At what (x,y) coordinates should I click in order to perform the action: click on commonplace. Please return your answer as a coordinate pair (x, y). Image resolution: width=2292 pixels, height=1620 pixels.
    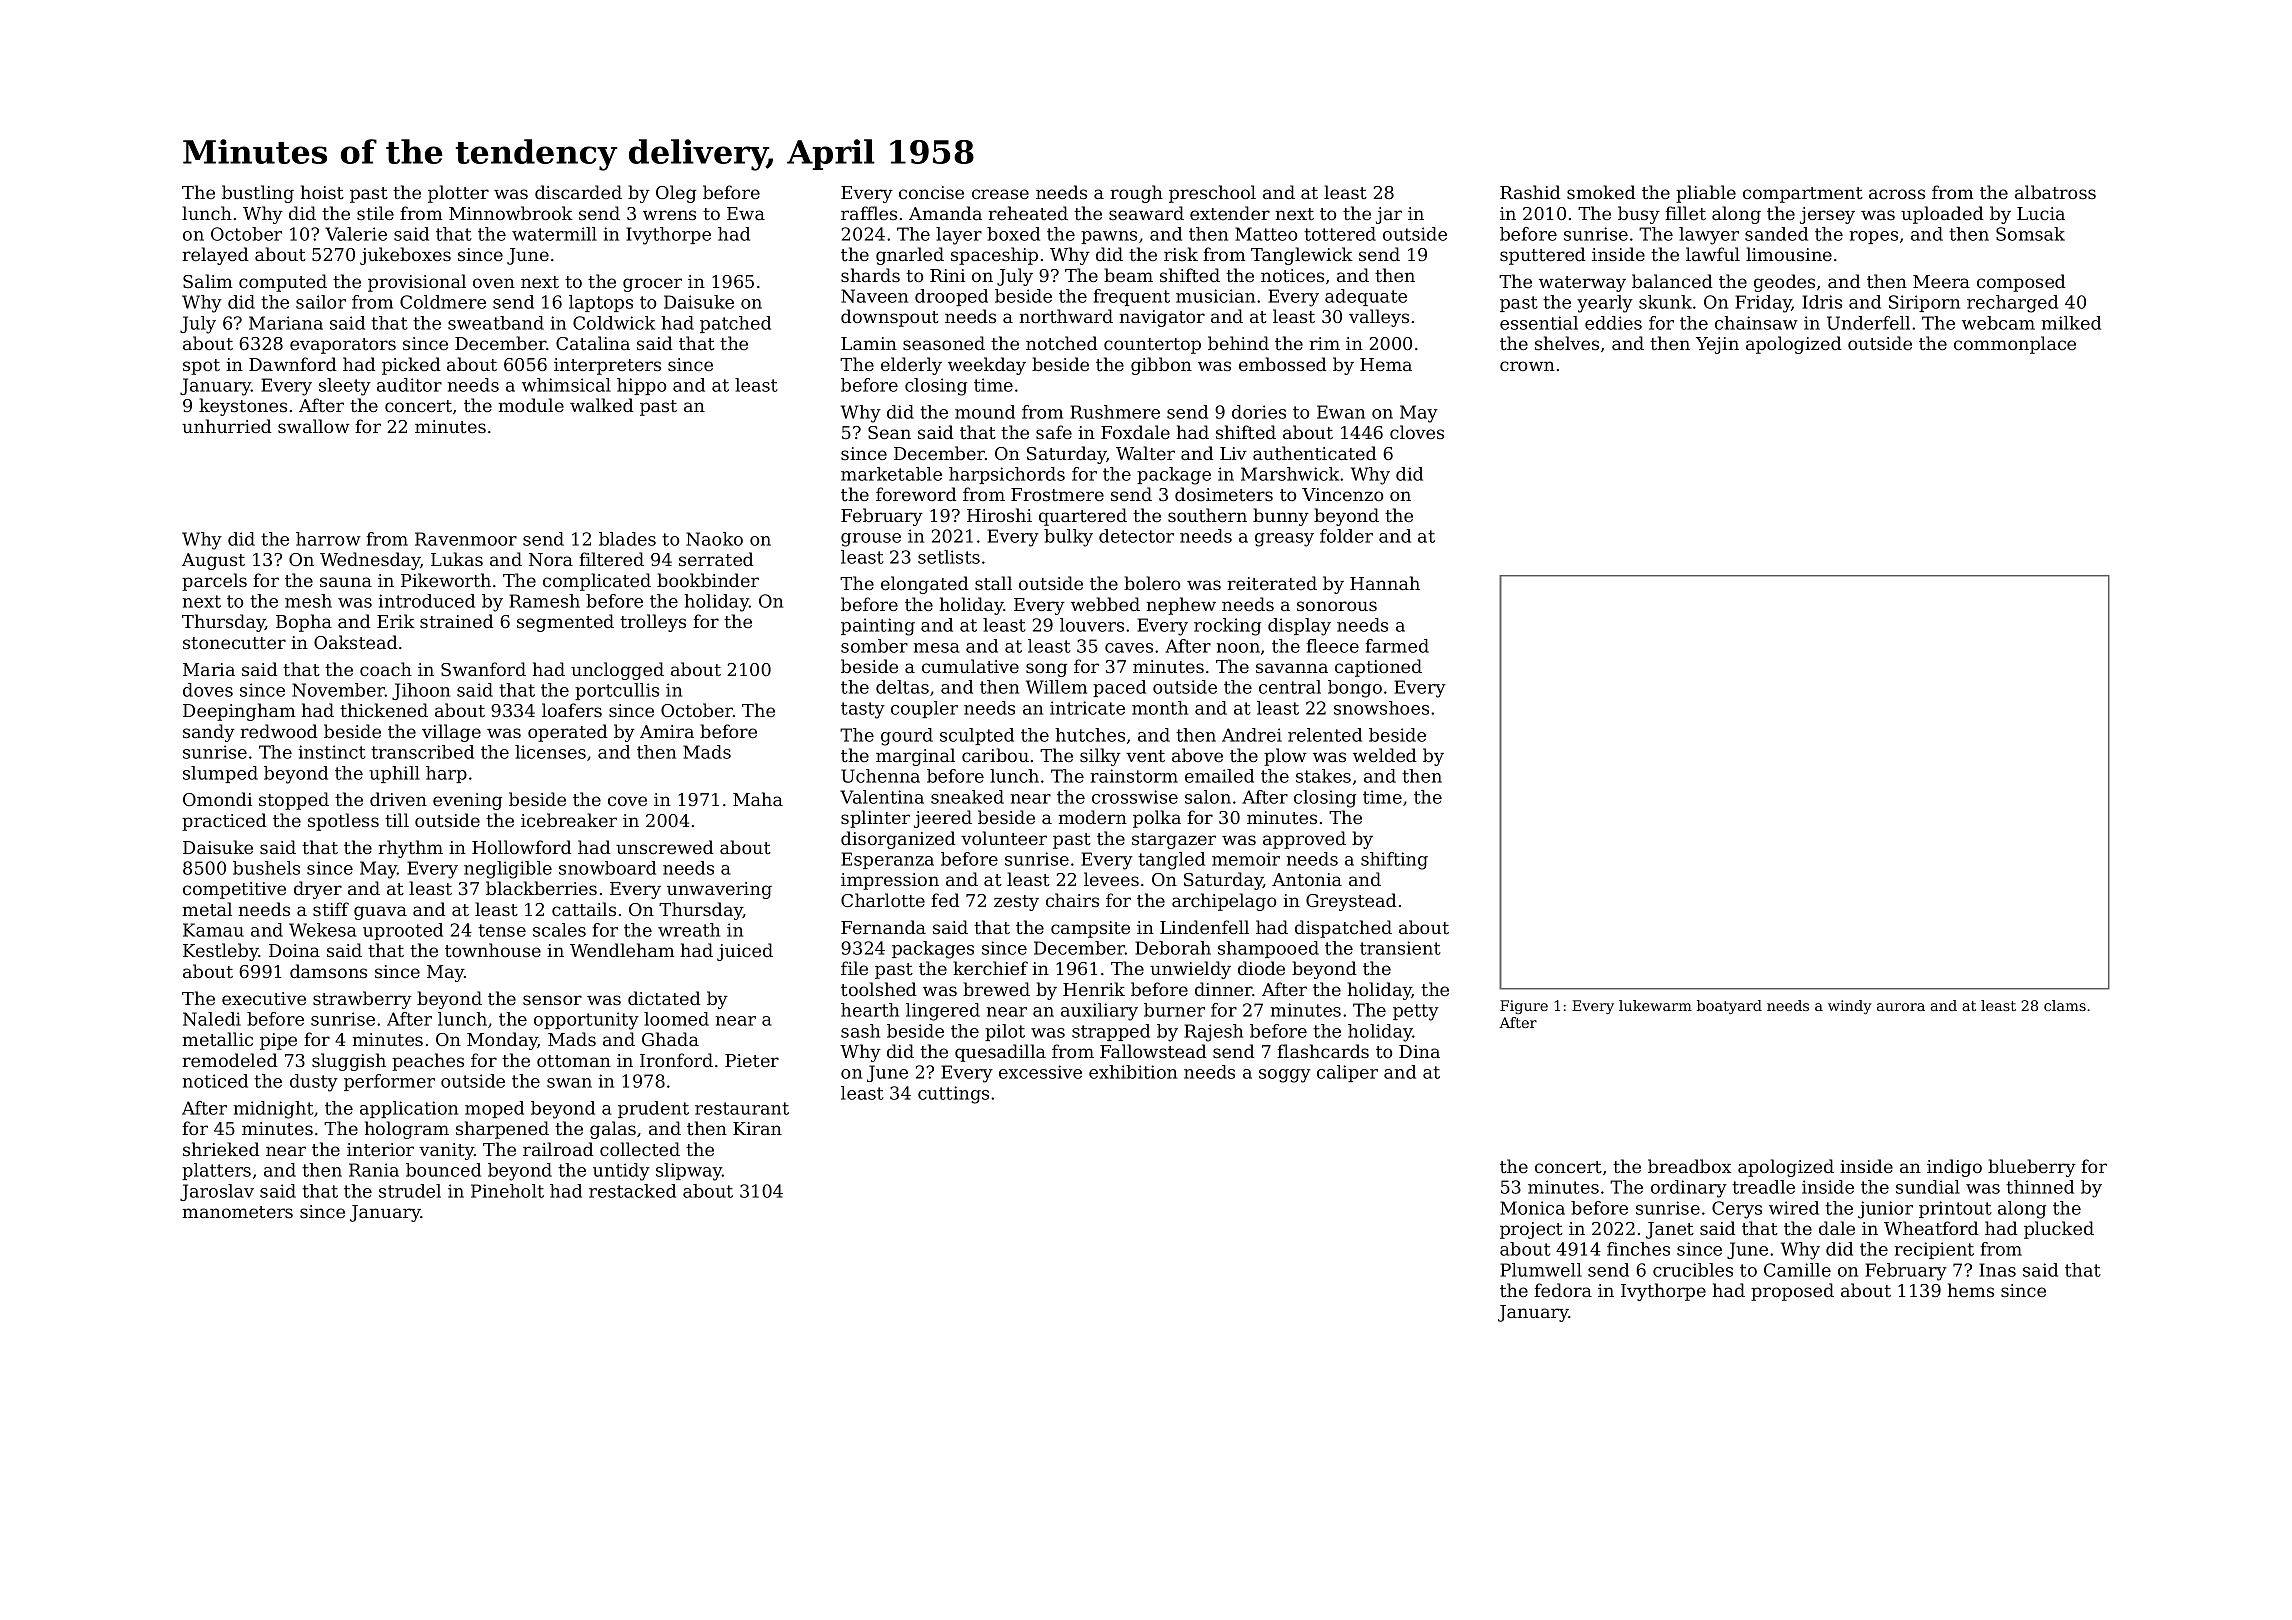
    Looking at the image, I should click on (2015, 345).
